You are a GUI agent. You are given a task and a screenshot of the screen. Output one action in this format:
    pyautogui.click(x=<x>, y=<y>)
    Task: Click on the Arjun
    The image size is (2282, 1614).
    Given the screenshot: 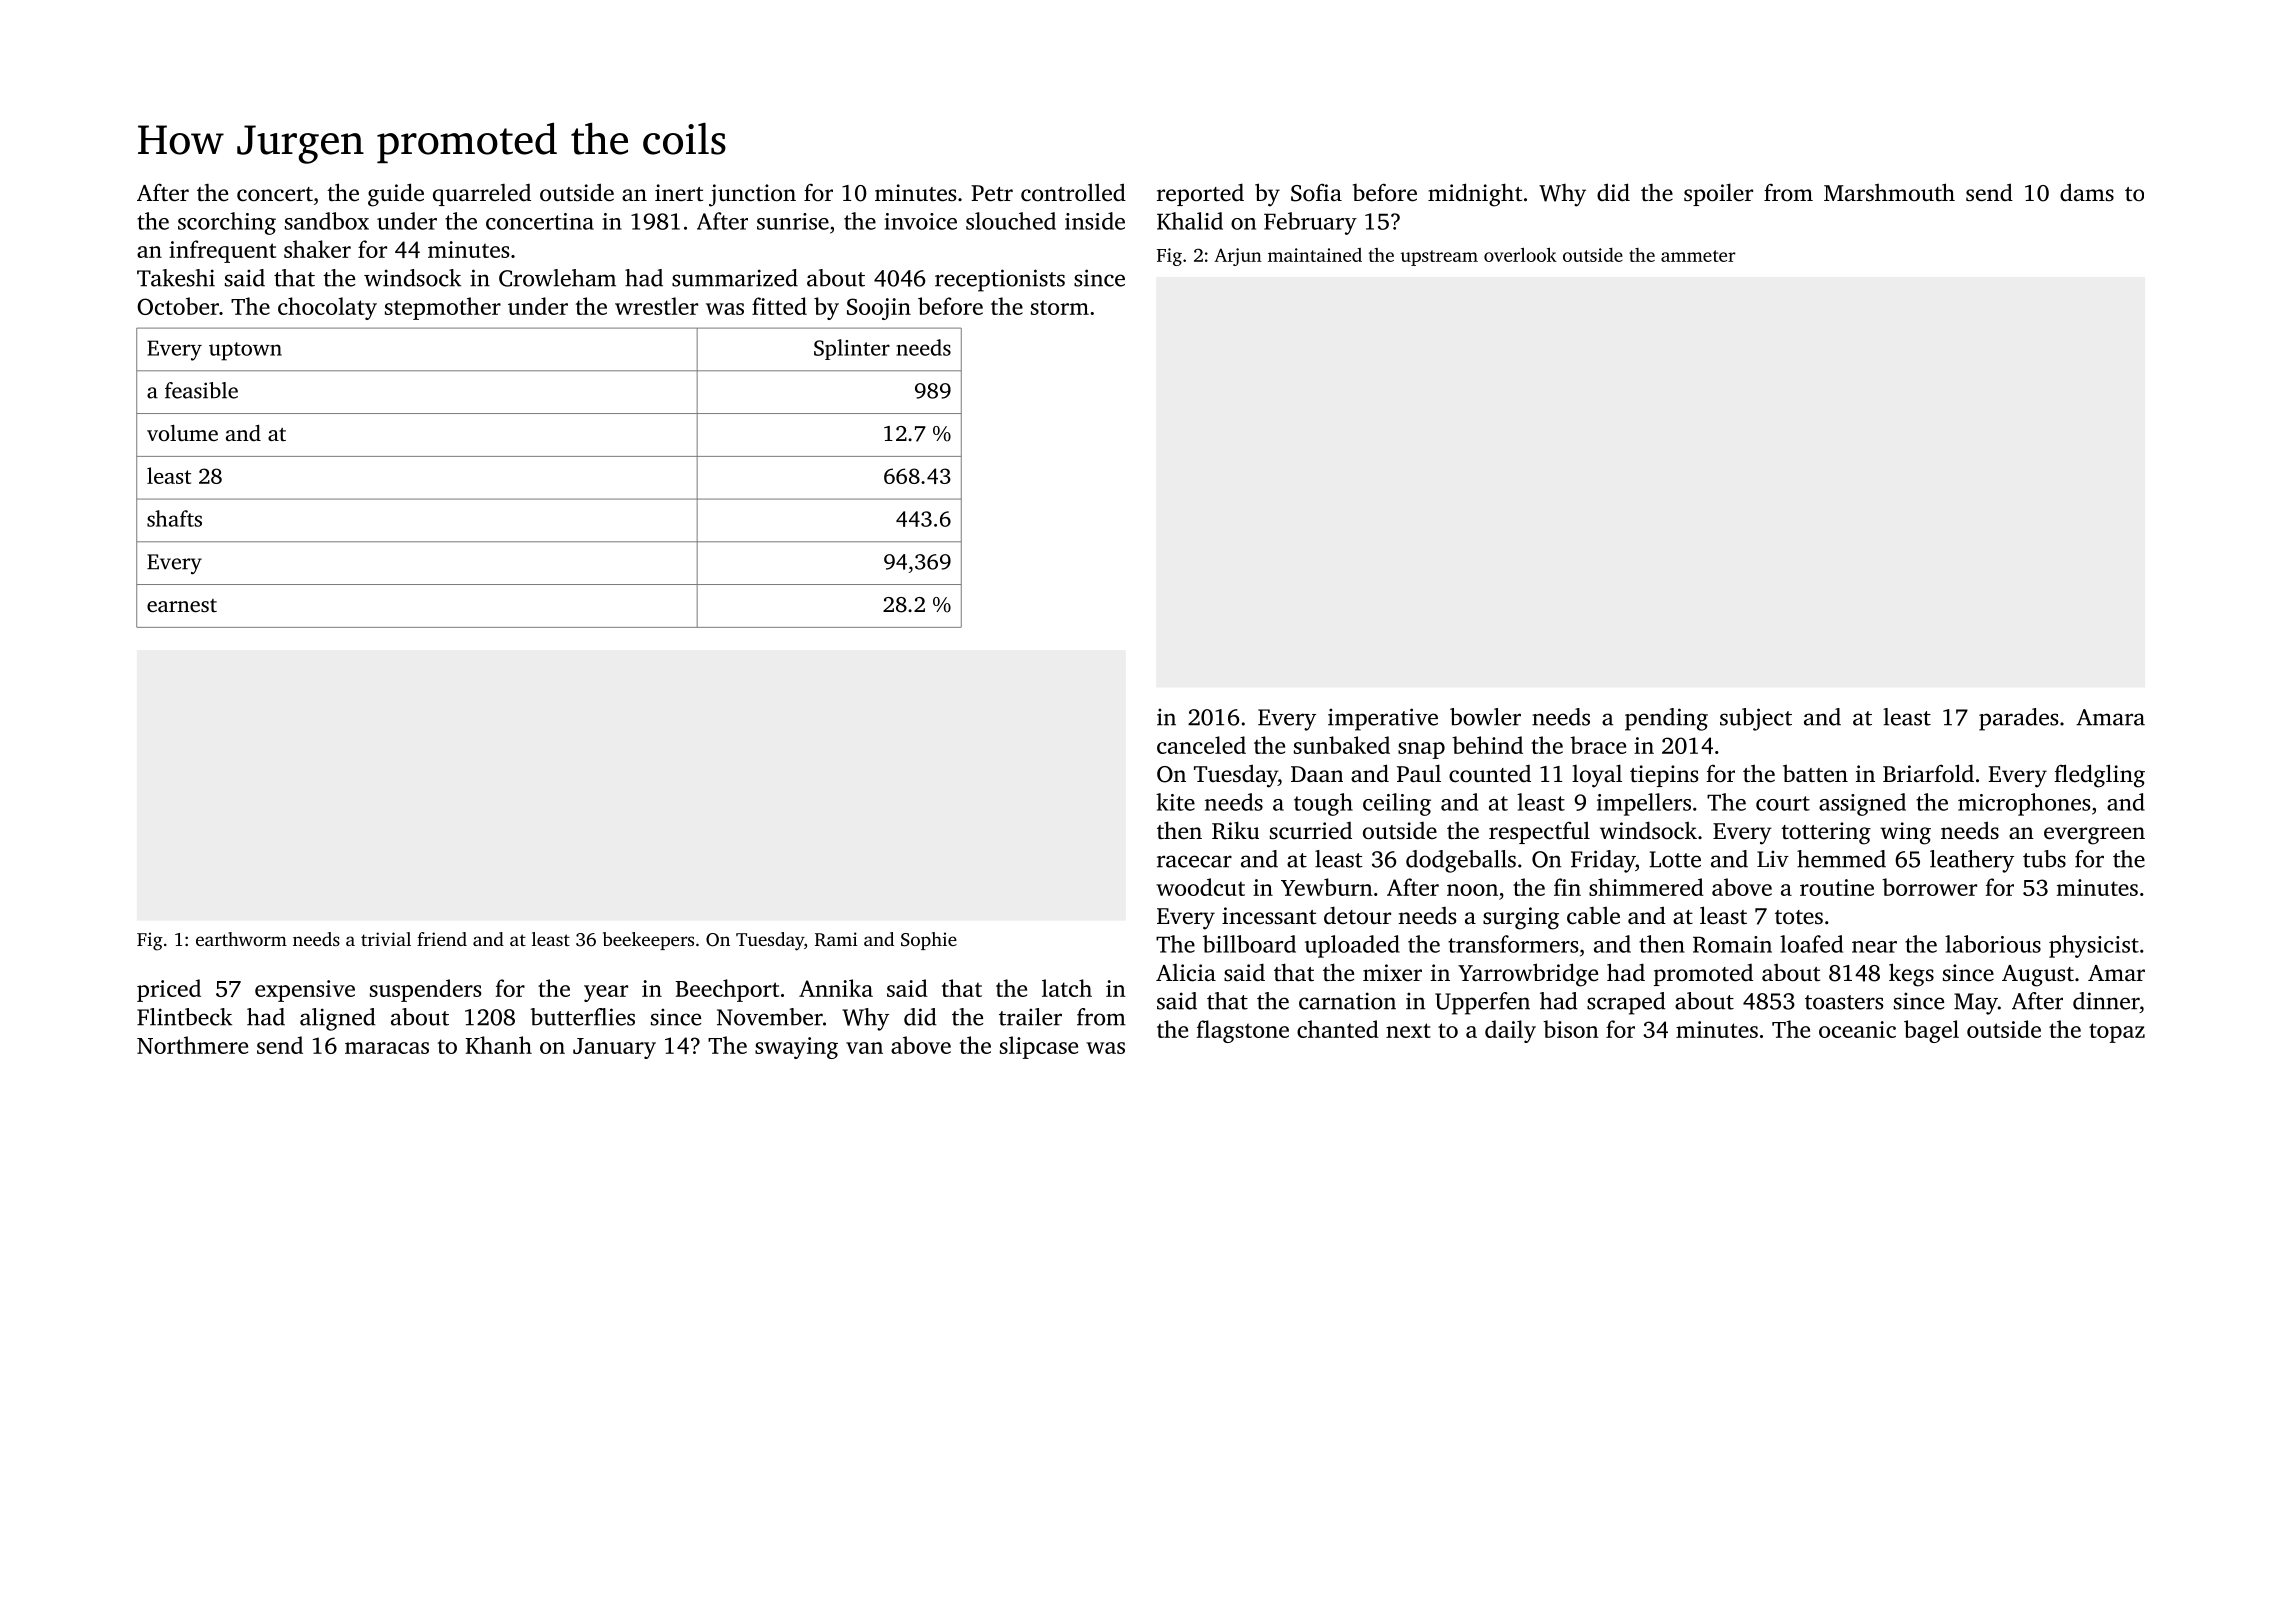 What is the action you would take?
    pyautogui.click(x=1238, y=257)
